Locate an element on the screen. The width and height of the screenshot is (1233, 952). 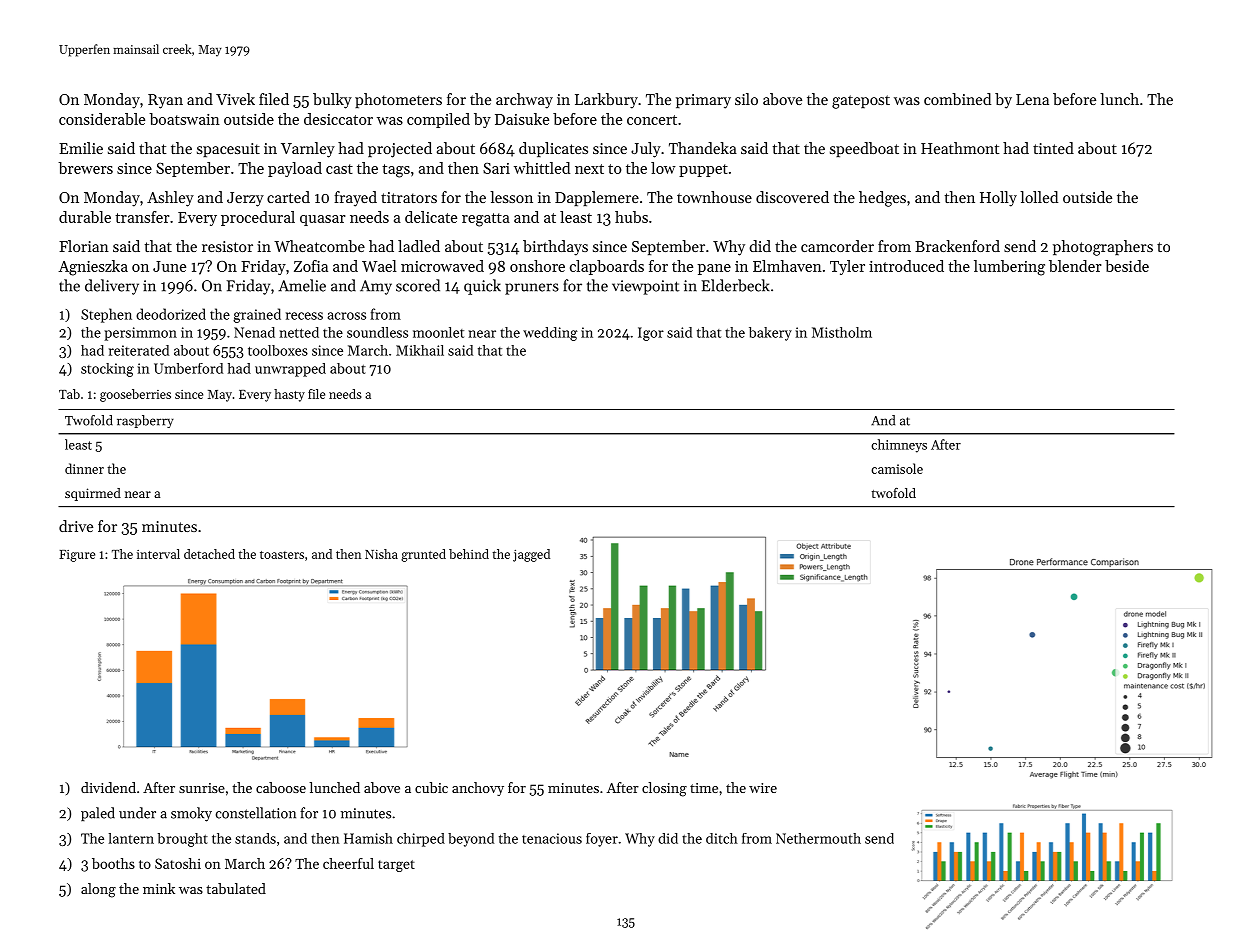
spacesuit is located at coordinates (228, 150).
